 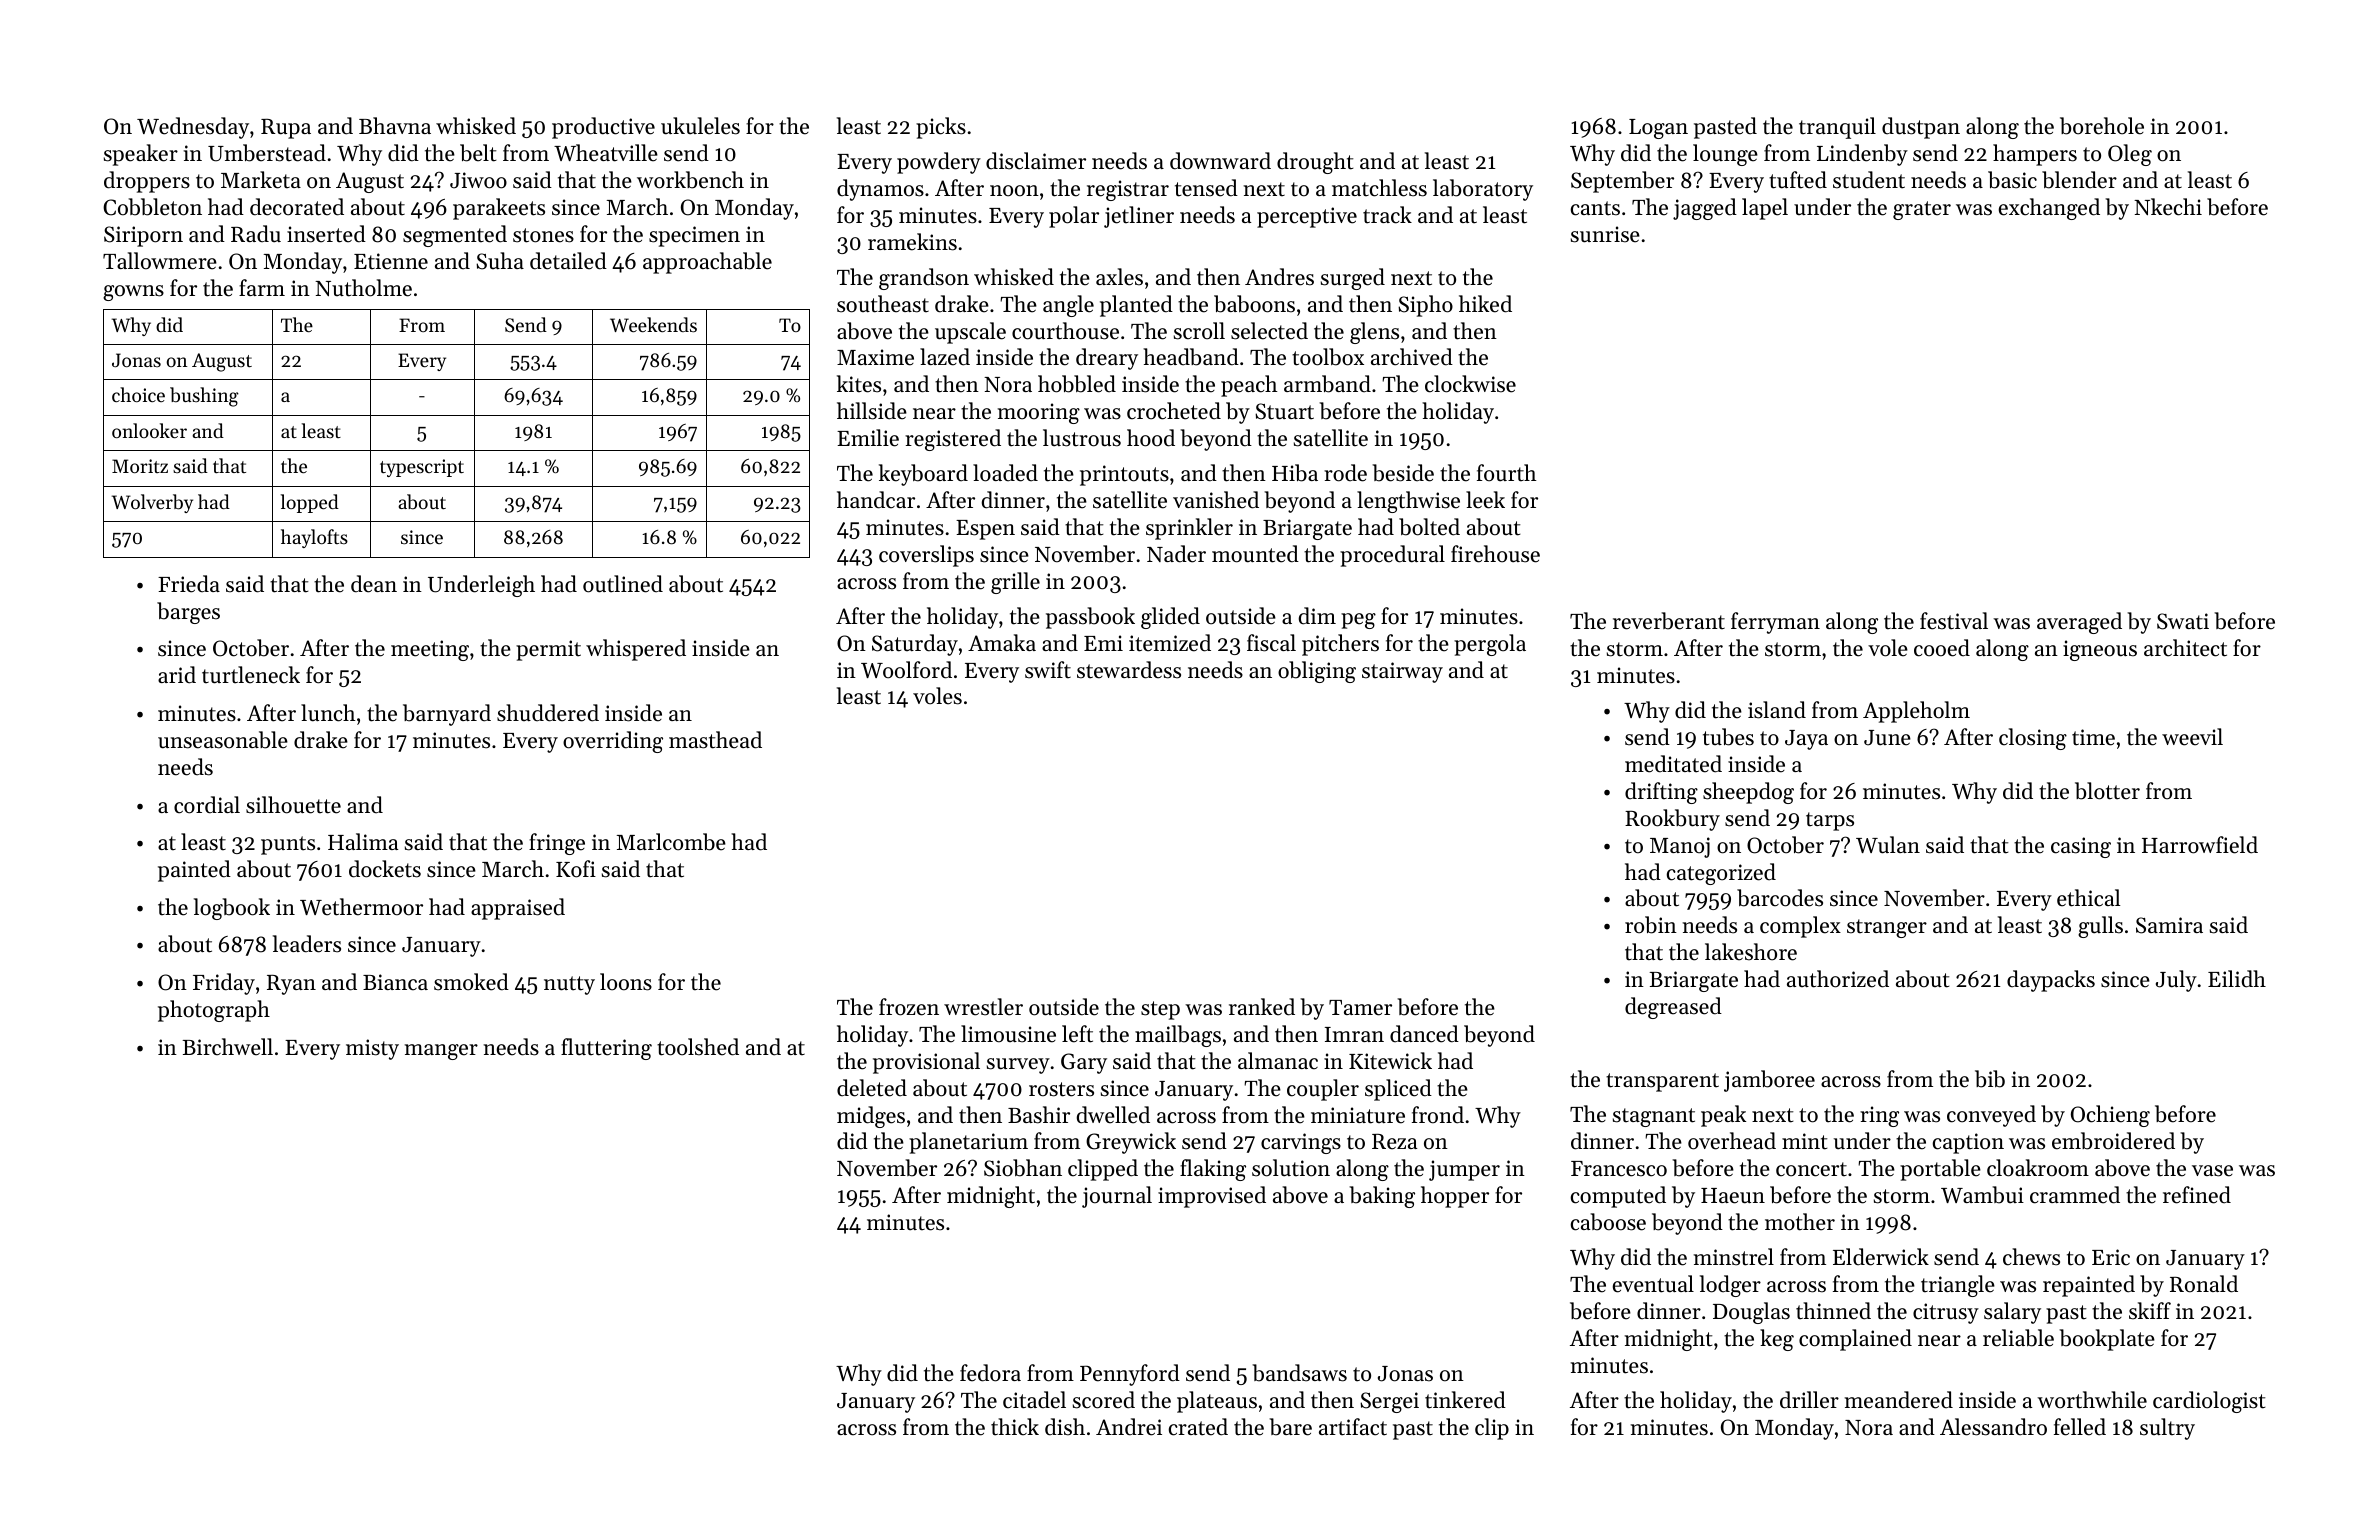 What do you see at coordinates (374, 584) in the screenshot?
I see `dean` at bounding box center [374, 584].
